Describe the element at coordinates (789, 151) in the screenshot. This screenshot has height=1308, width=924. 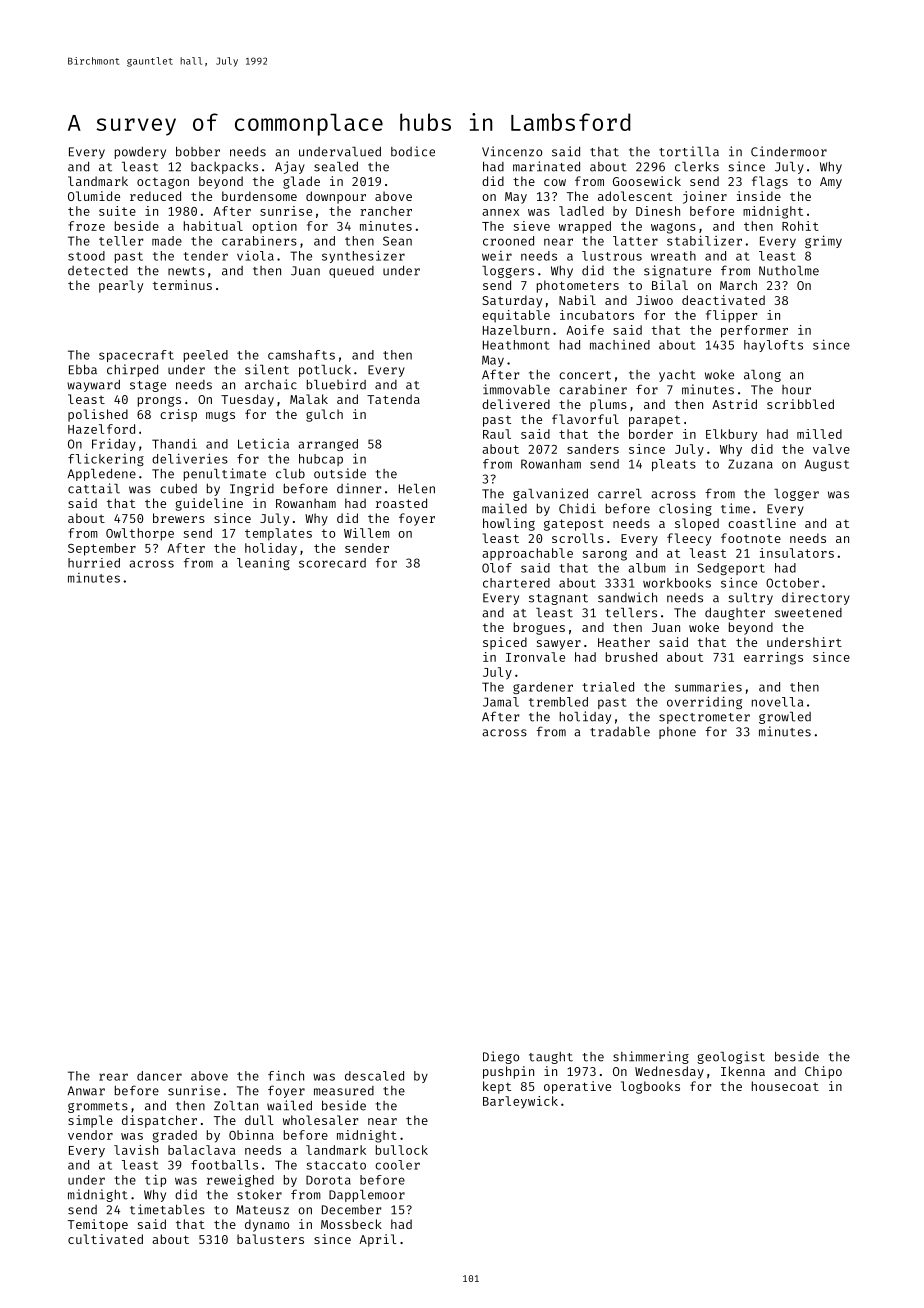
I see `Cindermoor` at that location.
